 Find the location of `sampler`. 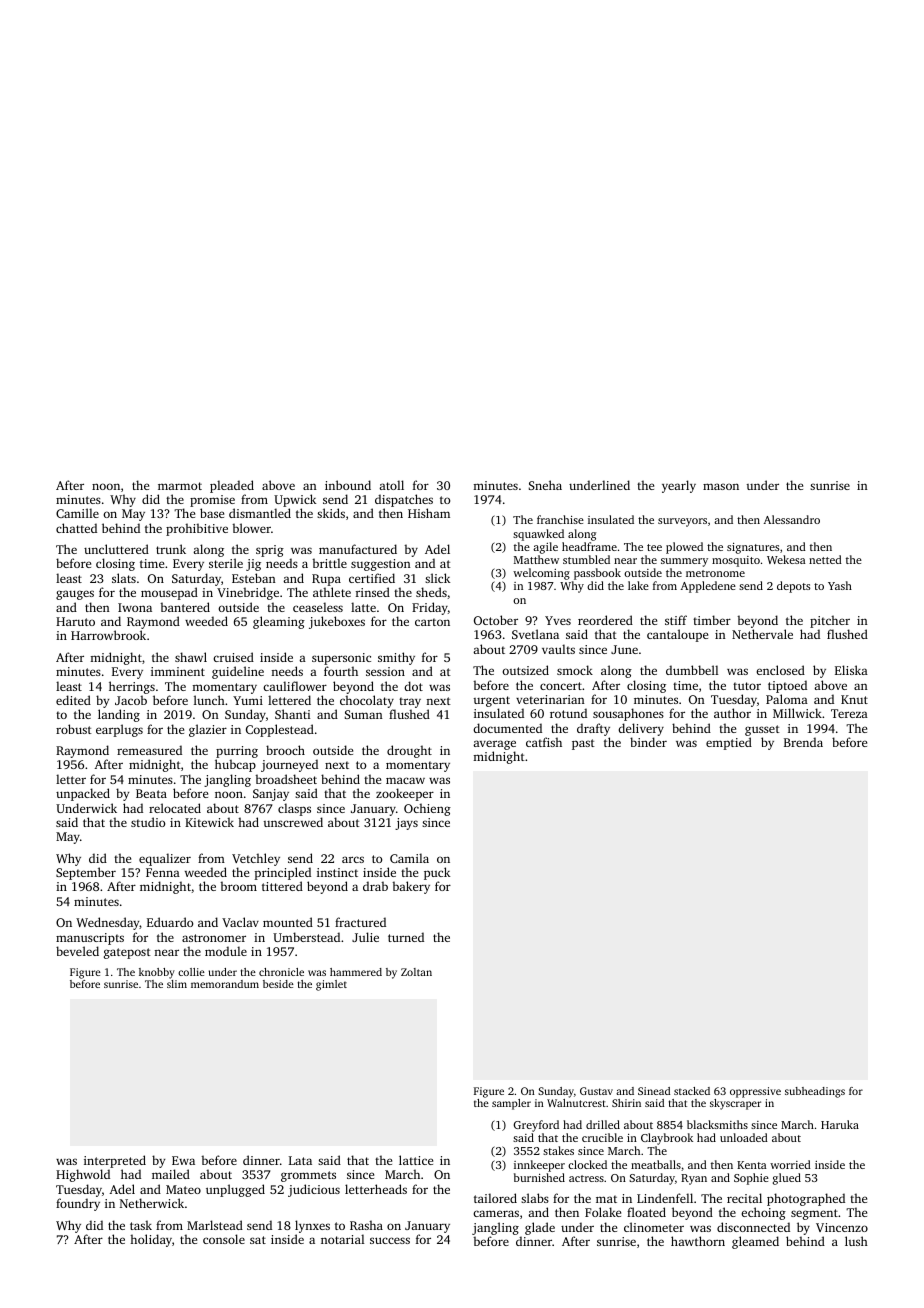

sampler is located at coordinates (511, 1104).
